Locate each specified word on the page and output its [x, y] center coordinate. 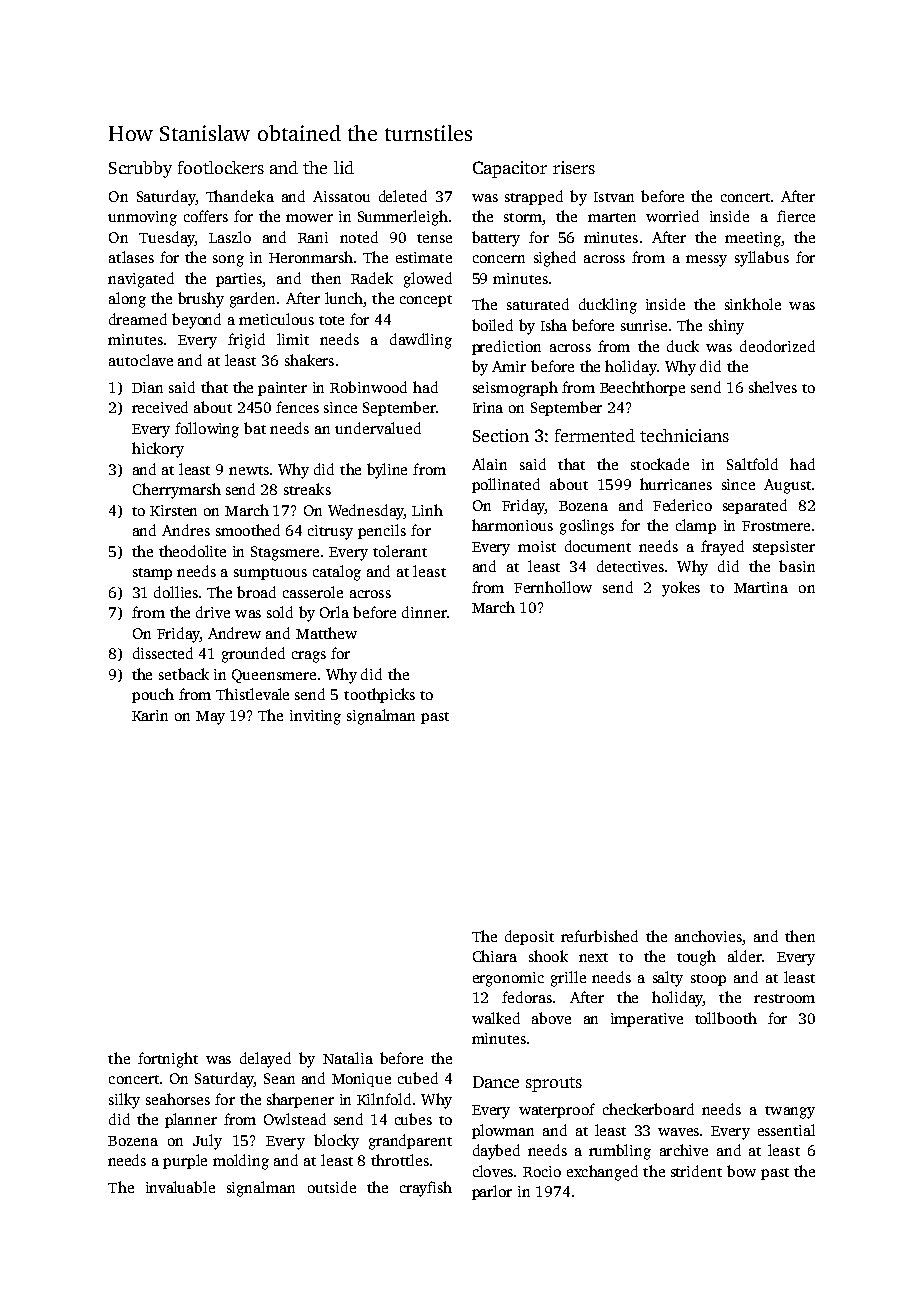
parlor [492, 1192]
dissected [163, 653]
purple [185, 1161]
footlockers [221, 167]
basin [797, 566]
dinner [424, 612]
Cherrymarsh [177, 491]
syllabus [762, 259]
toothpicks [379, 695]
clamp [696, 526]
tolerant [400, 551]
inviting [315, 717]
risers [574, 167]
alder [745, 956]
